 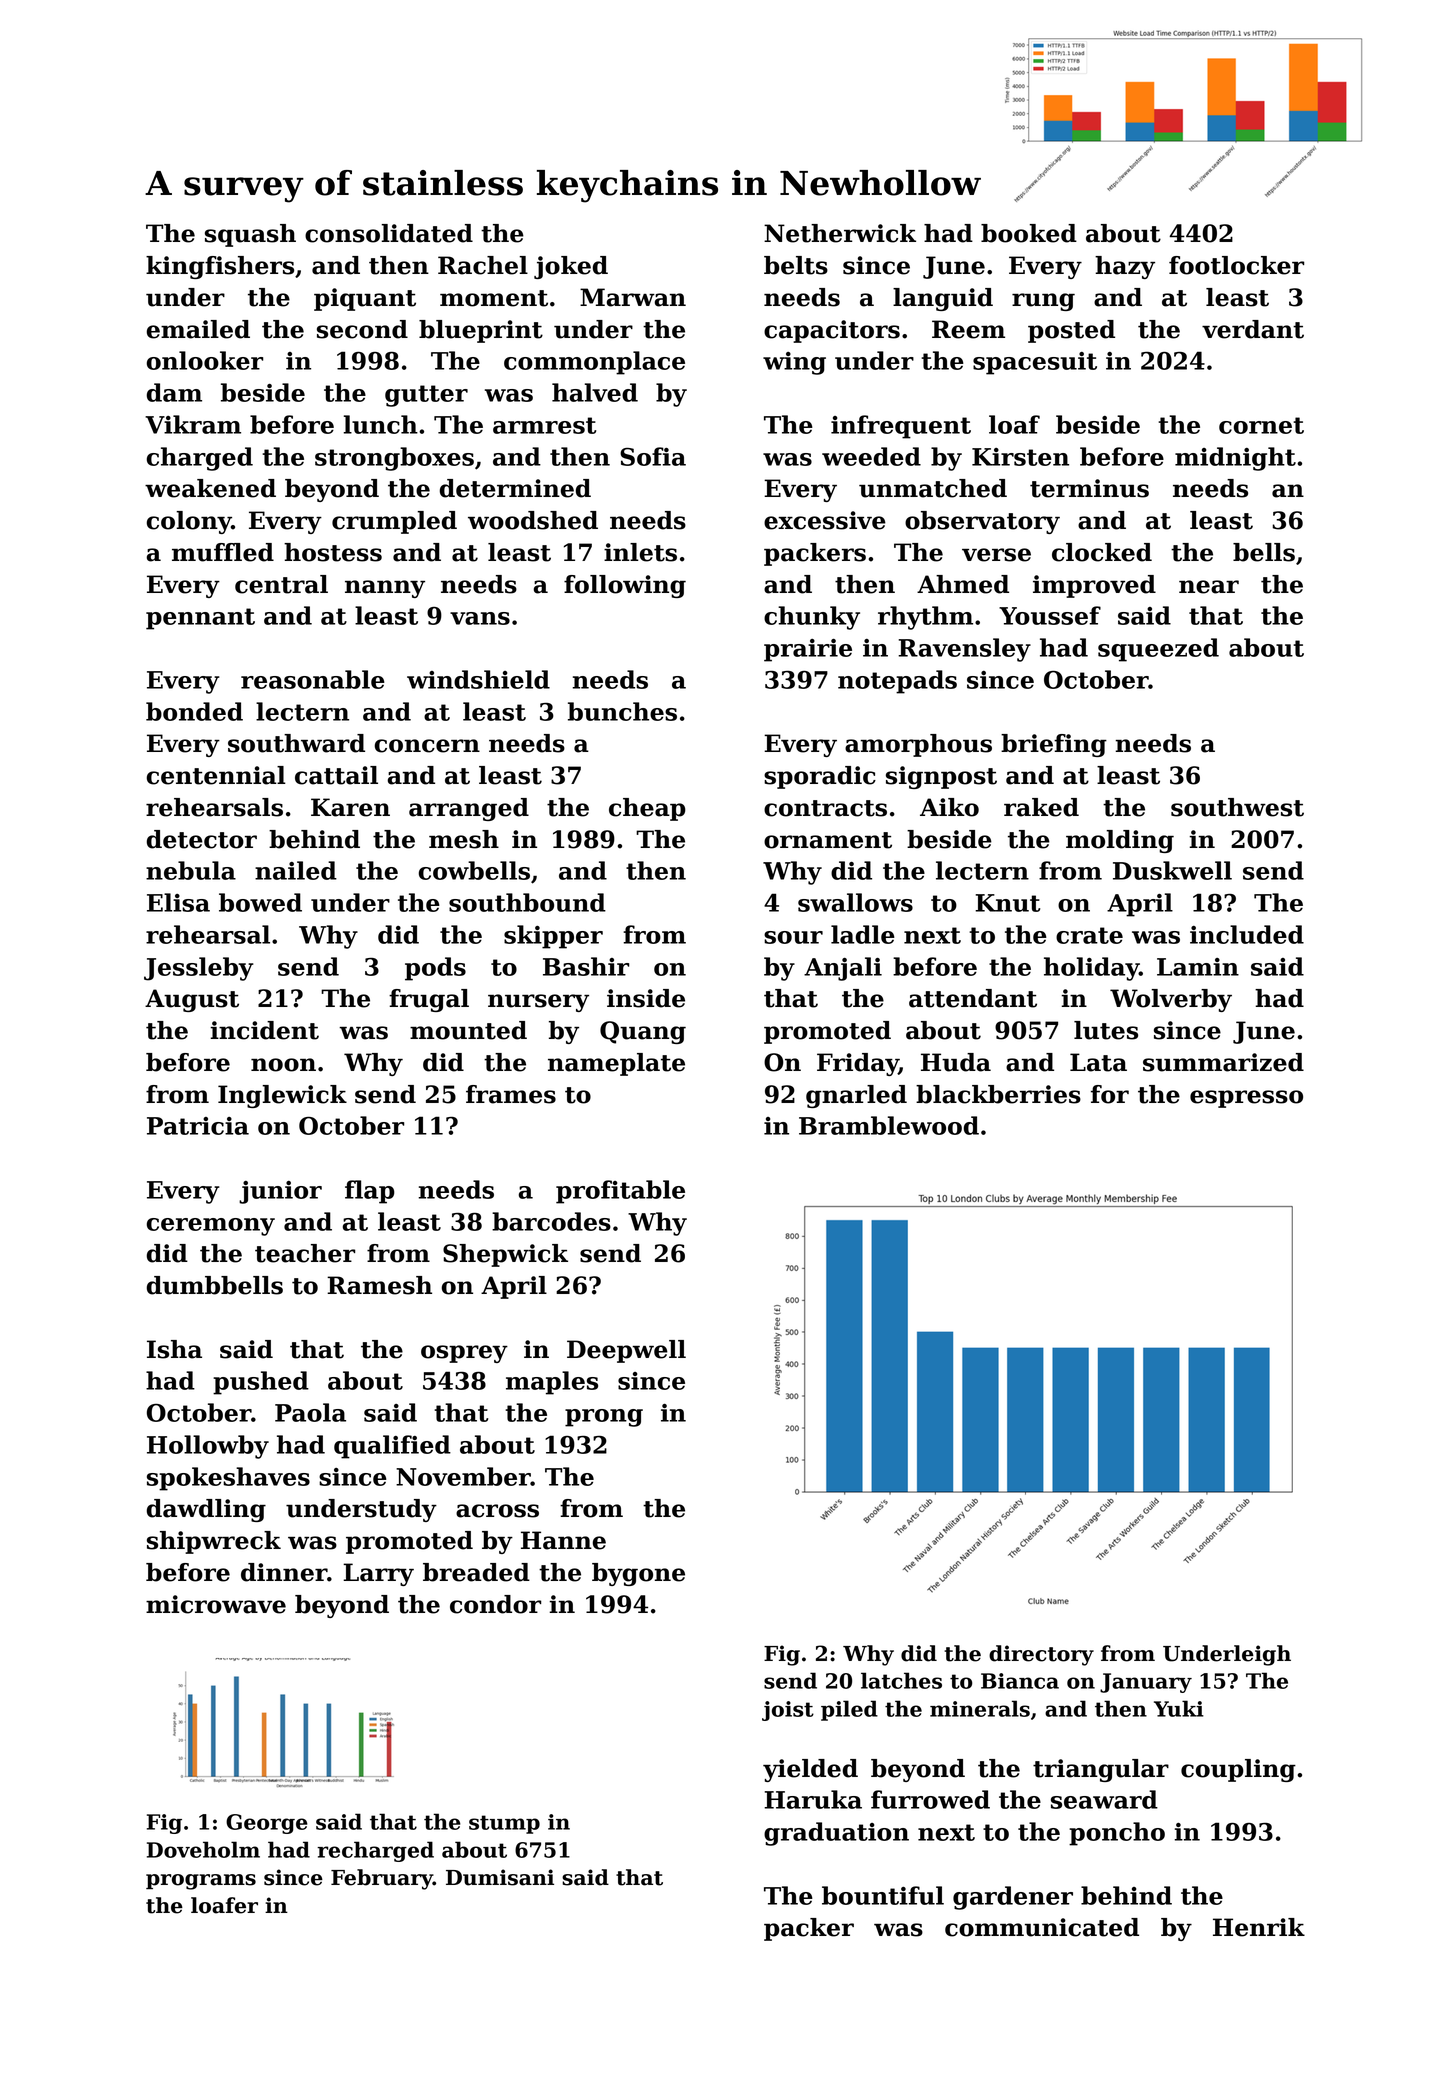 What do you see at coordinates (1042, 1927) in the document?
I see `communicated` at bounding box center [1042, 1927].
